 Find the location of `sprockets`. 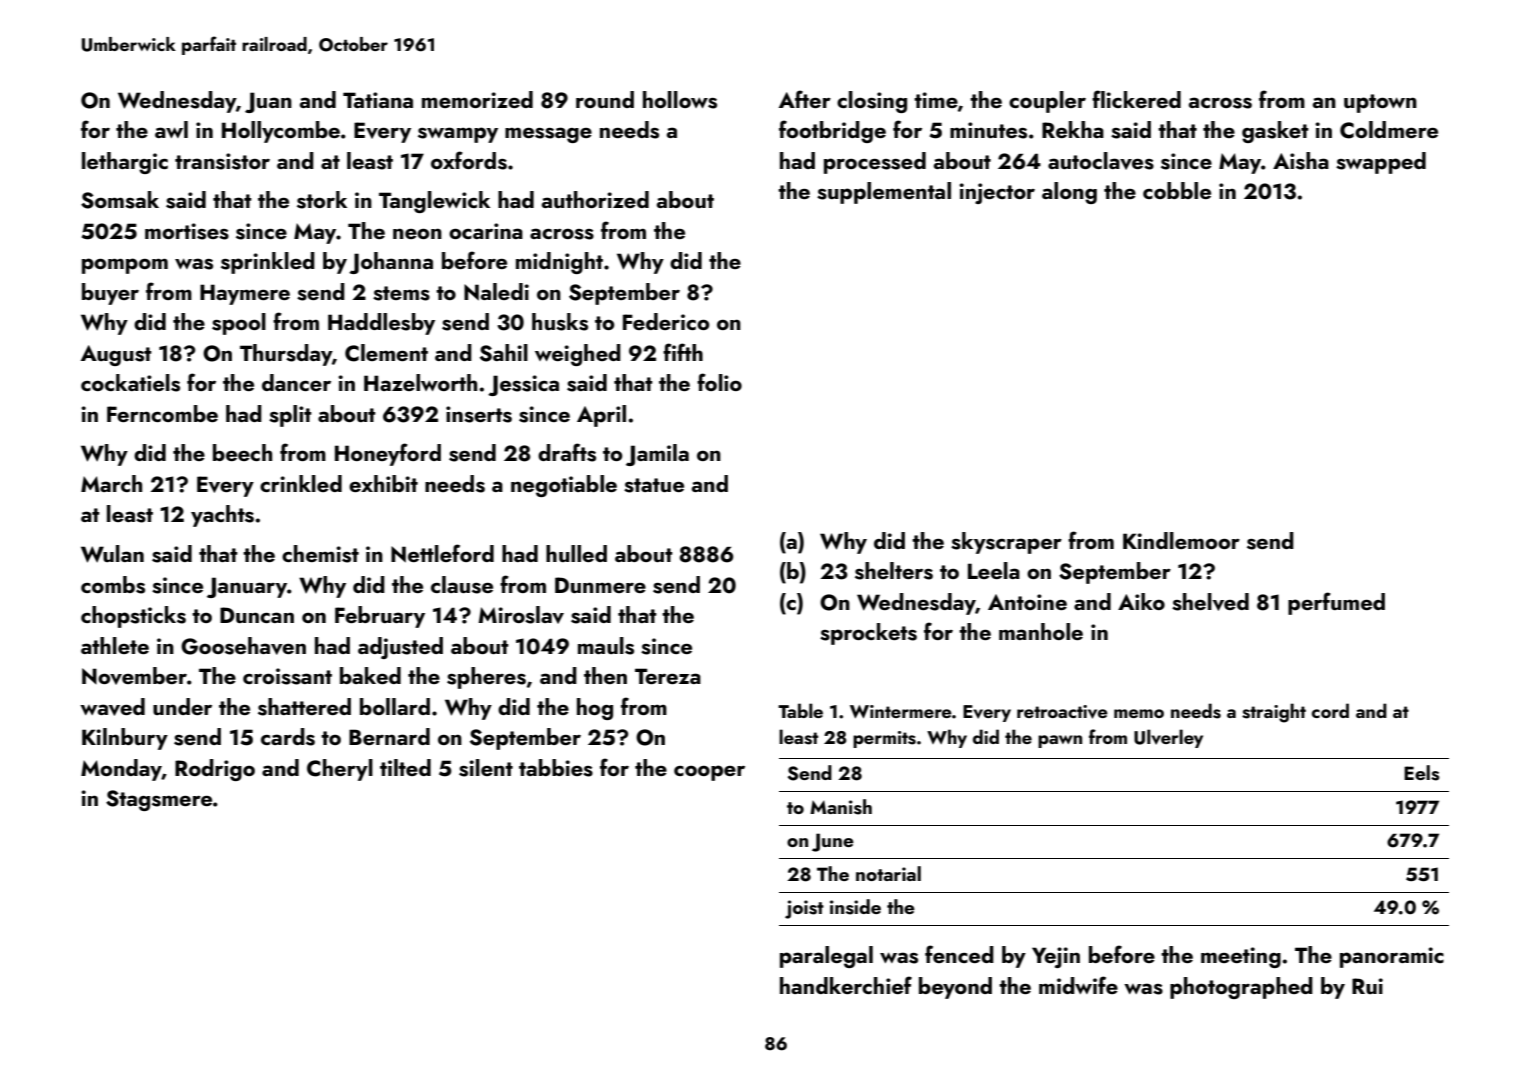

sprockets is located at coordinates (868, 634).
